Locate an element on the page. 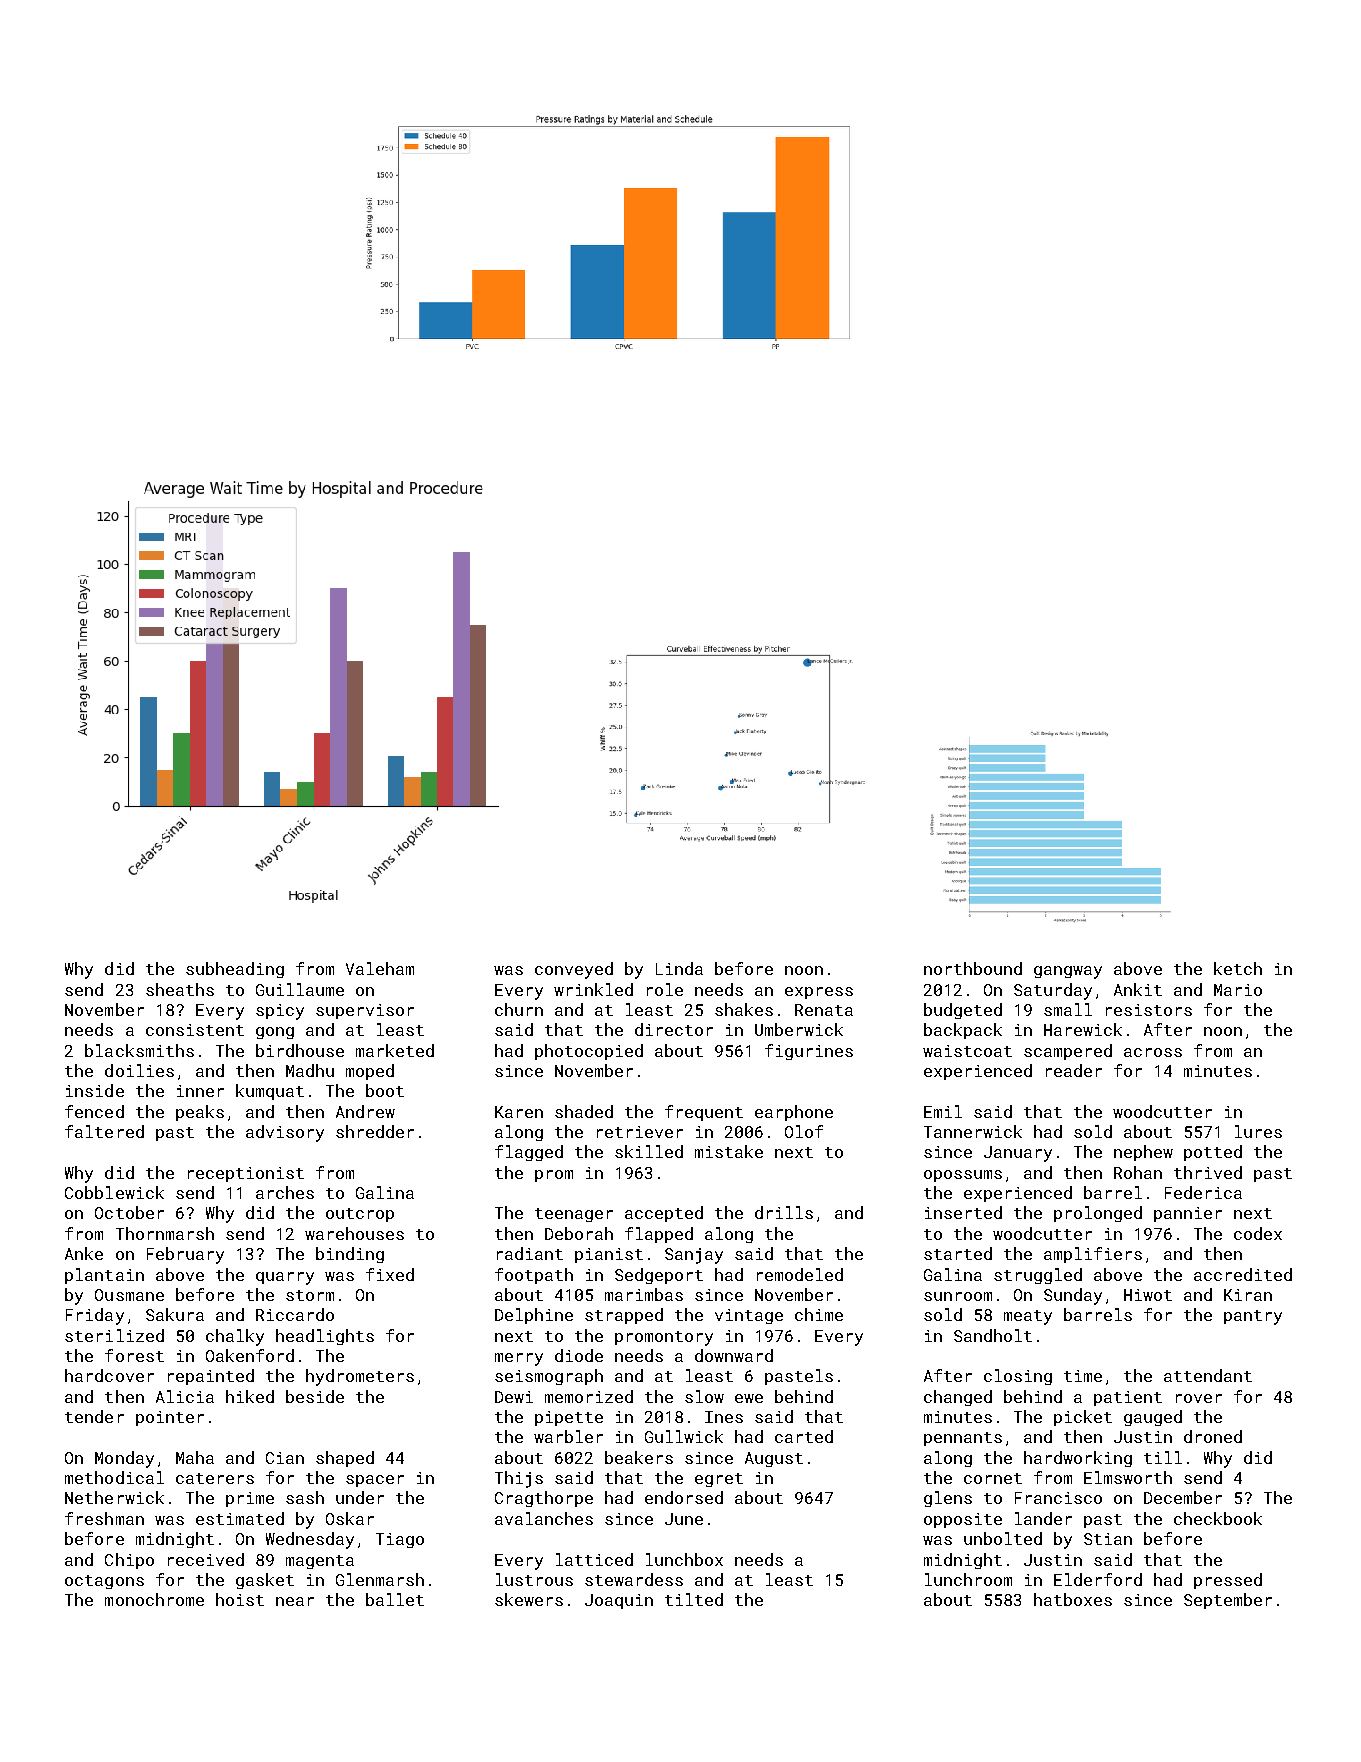 Image resolution: width=1361 pixels, height=1762 pixels. pantry is located at coordinates (1253, 1317).
